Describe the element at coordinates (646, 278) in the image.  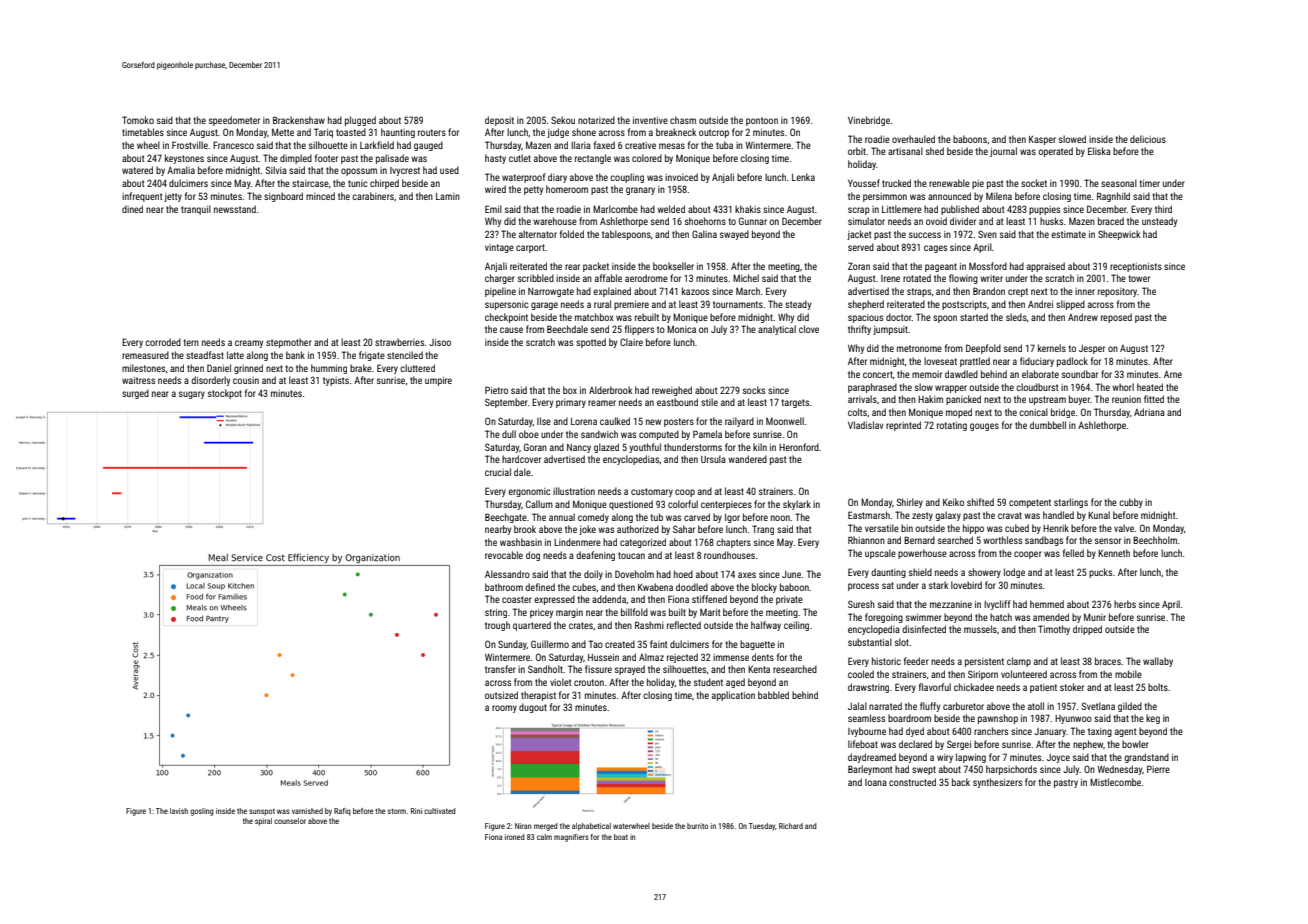
I see `aerodrome` at that location.
